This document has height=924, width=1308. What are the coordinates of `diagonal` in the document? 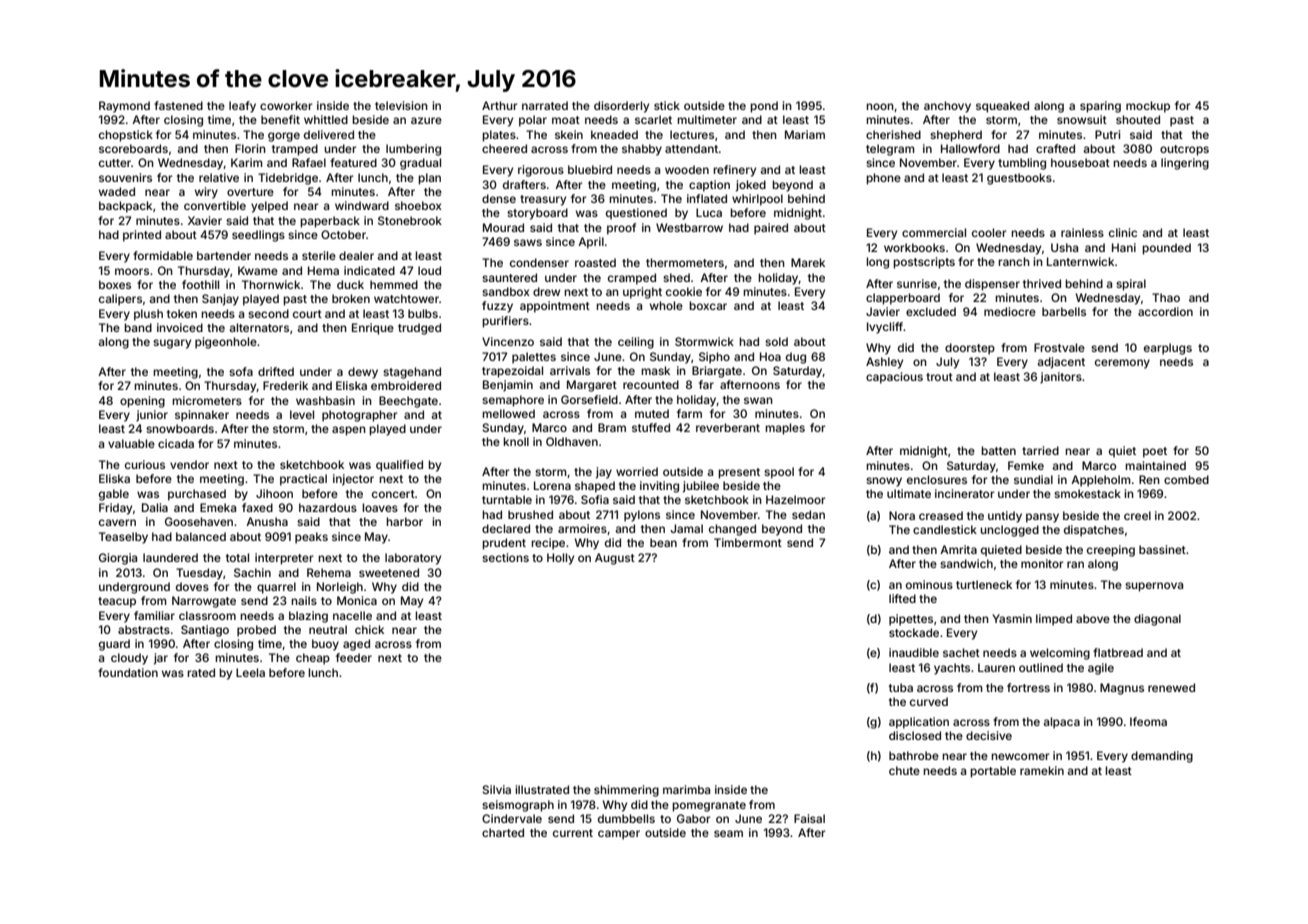 It's located at (1157, 620).
